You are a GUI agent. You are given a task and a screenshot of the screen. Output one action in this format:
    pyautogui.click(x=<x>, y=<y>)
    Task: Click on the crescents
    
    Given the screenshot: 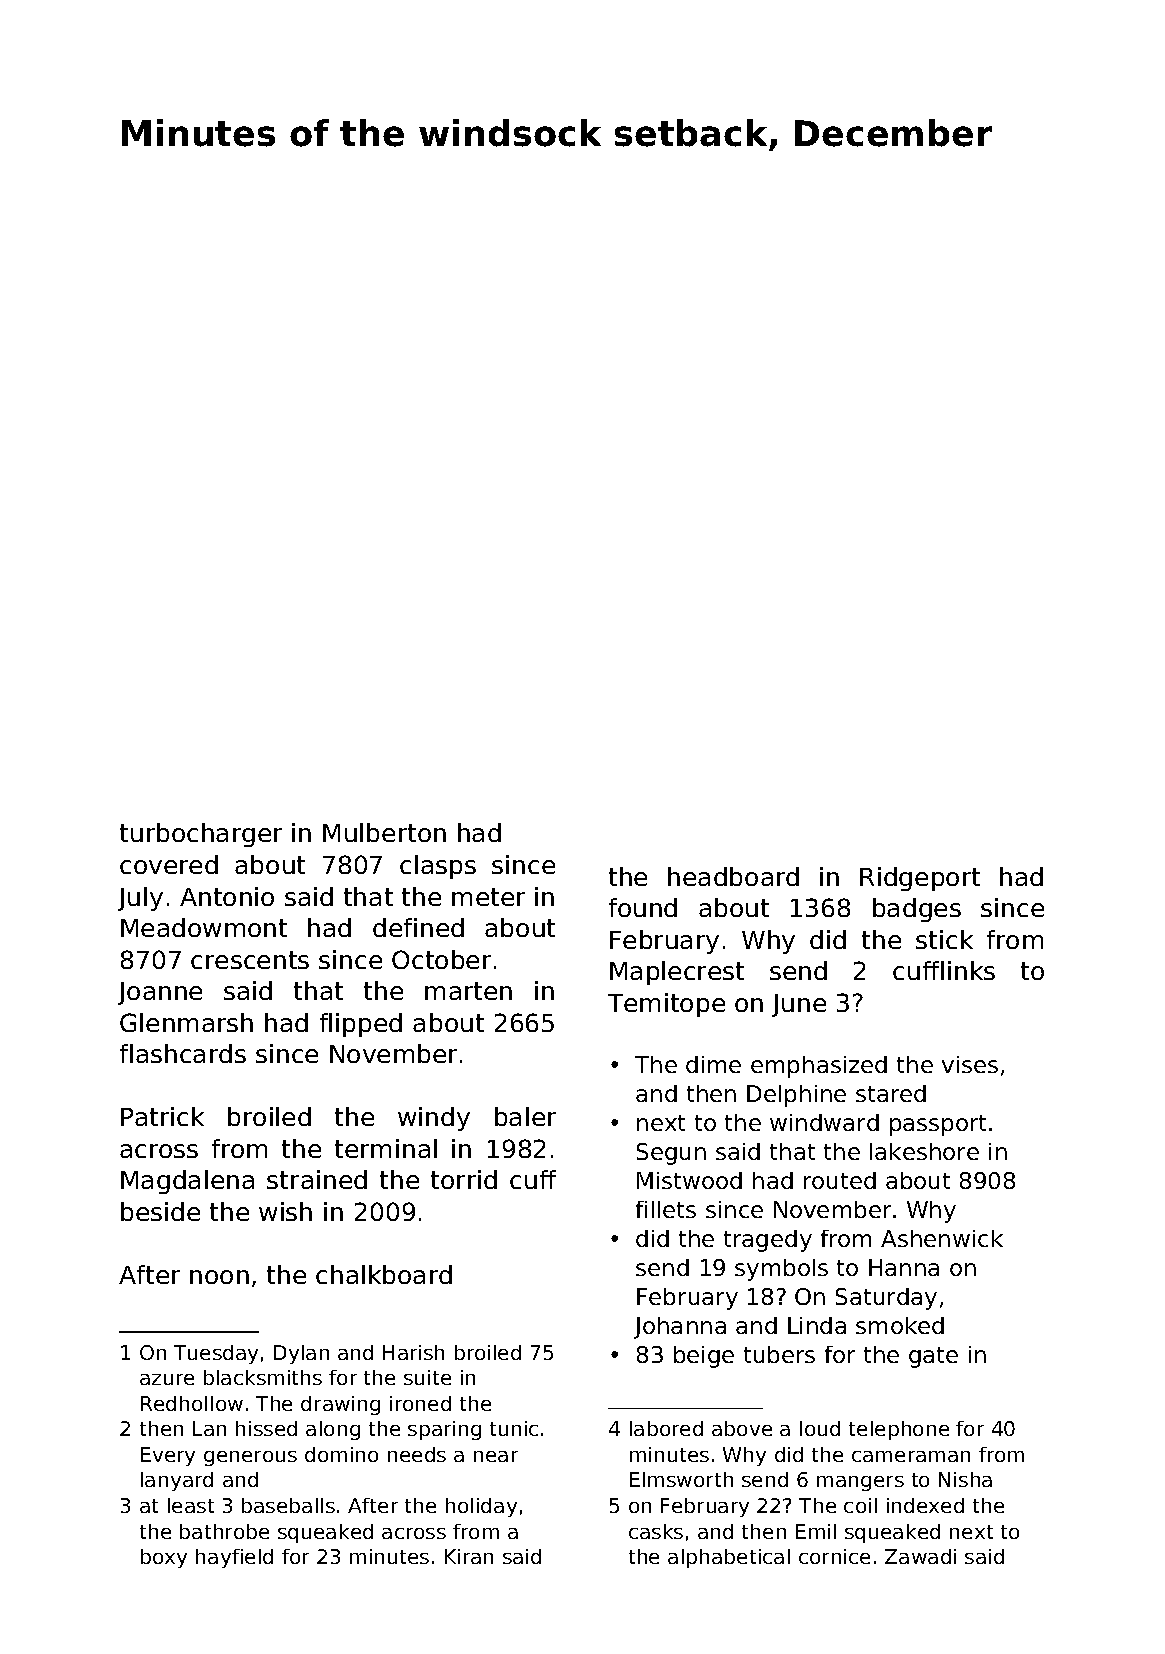 What is the action you would take?
    pyautogui.click(x=250, y=960)
